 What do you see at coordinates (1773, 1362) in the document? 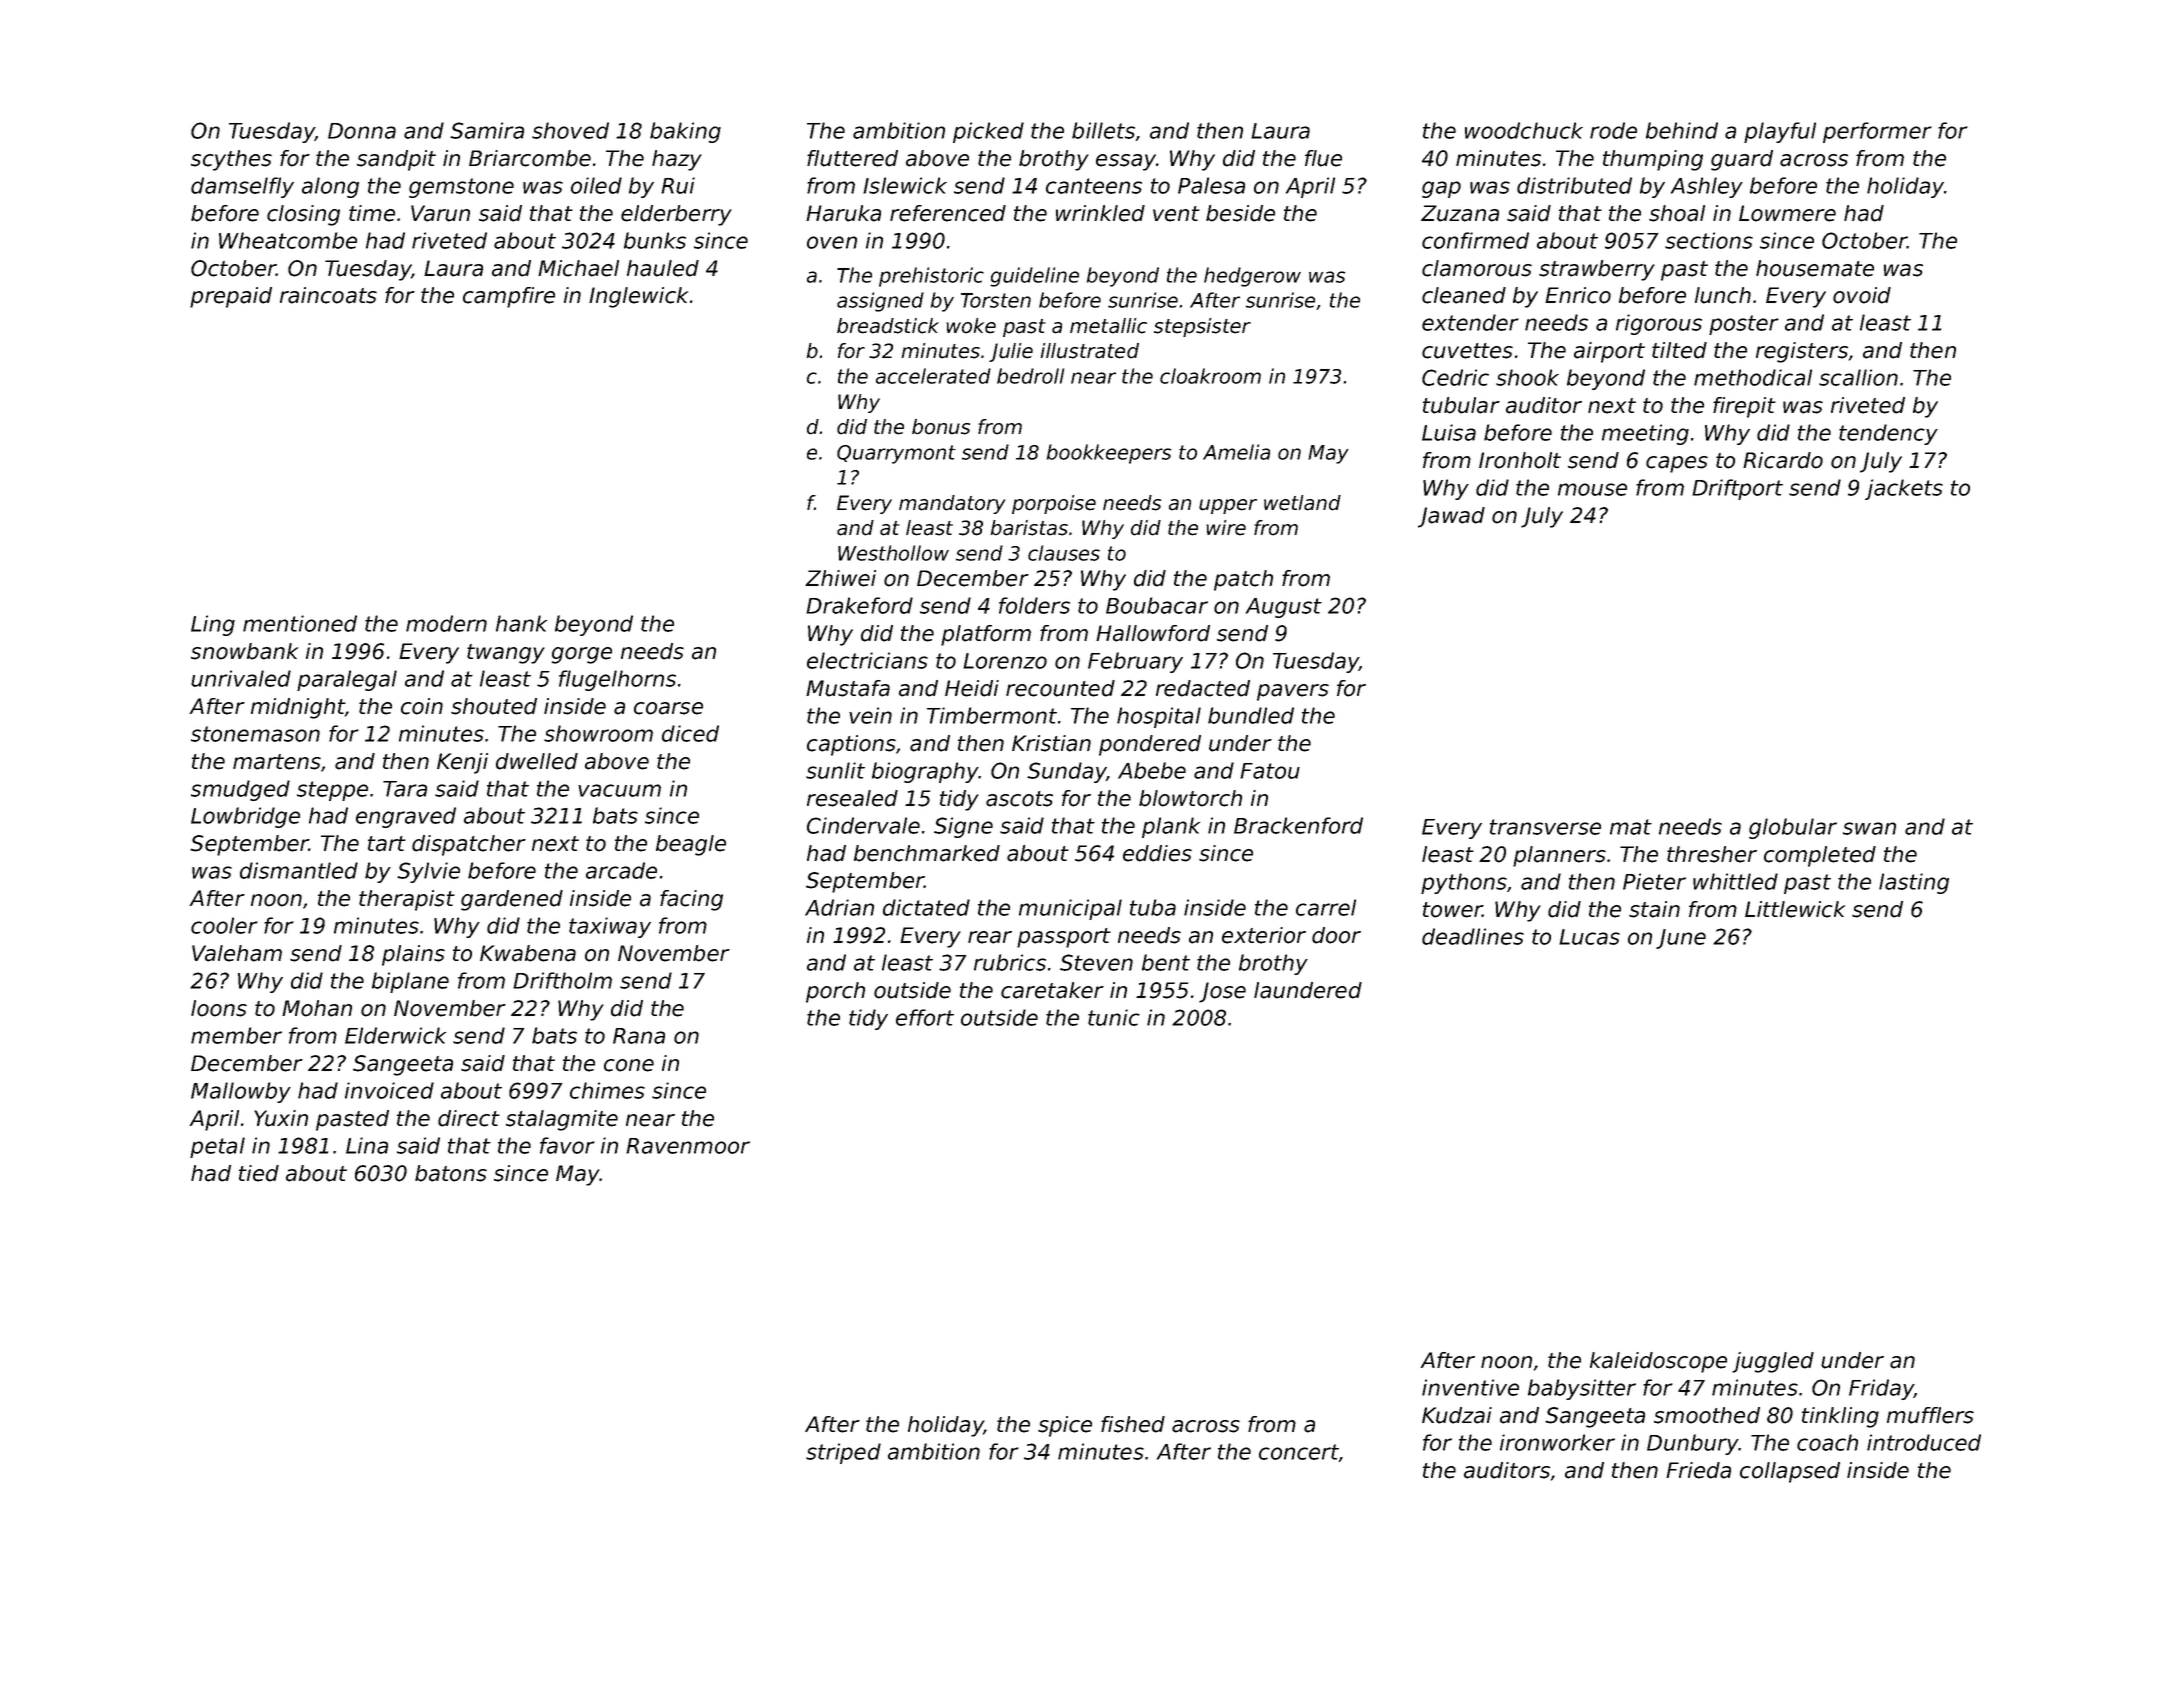
I see `juggled` at bounding box center [1773, 1362].
